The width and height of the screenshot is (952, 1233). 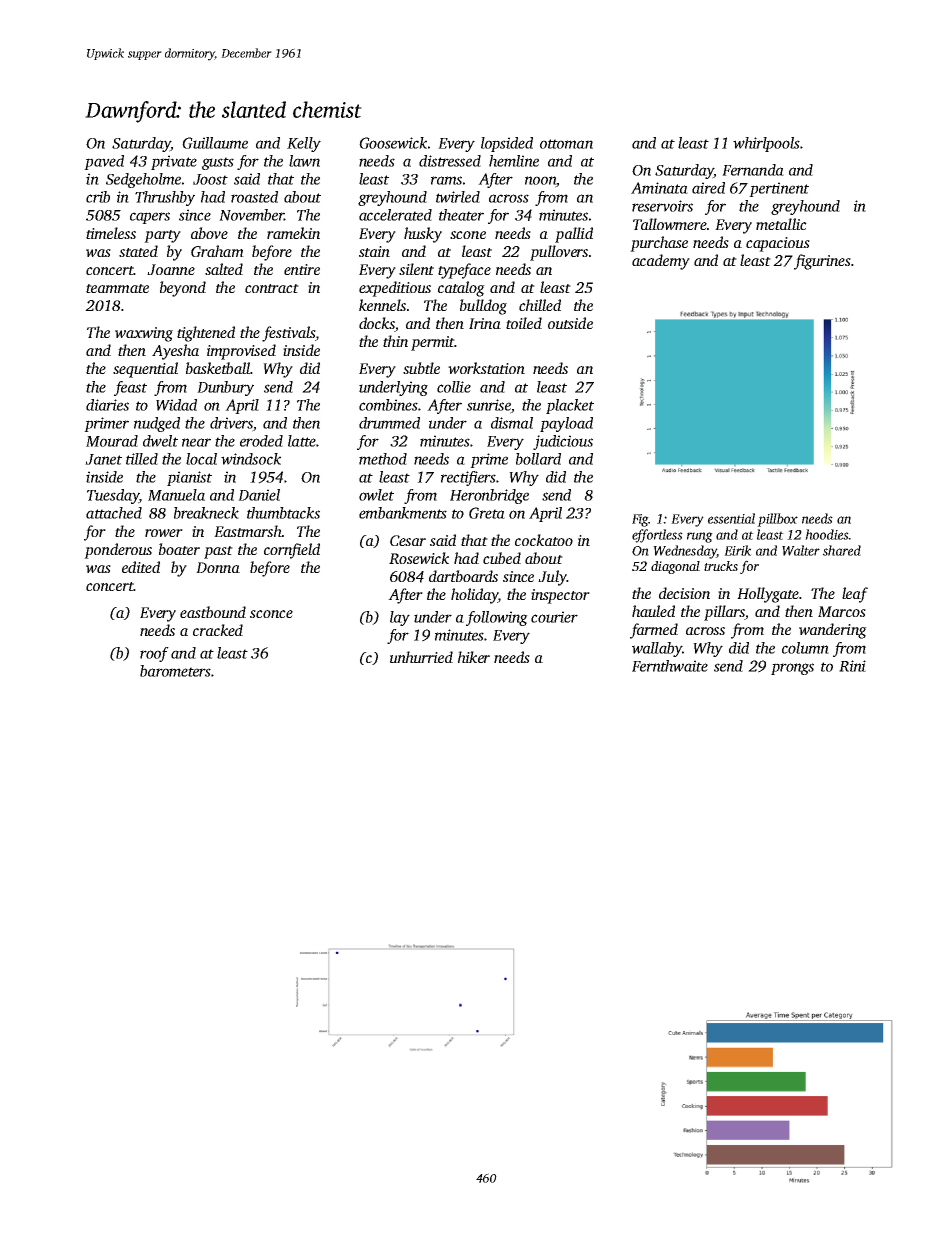 What do you see at coordinates (183, 289) in the screenshot?
I see `beyond` at bounding box center [183, 289].
